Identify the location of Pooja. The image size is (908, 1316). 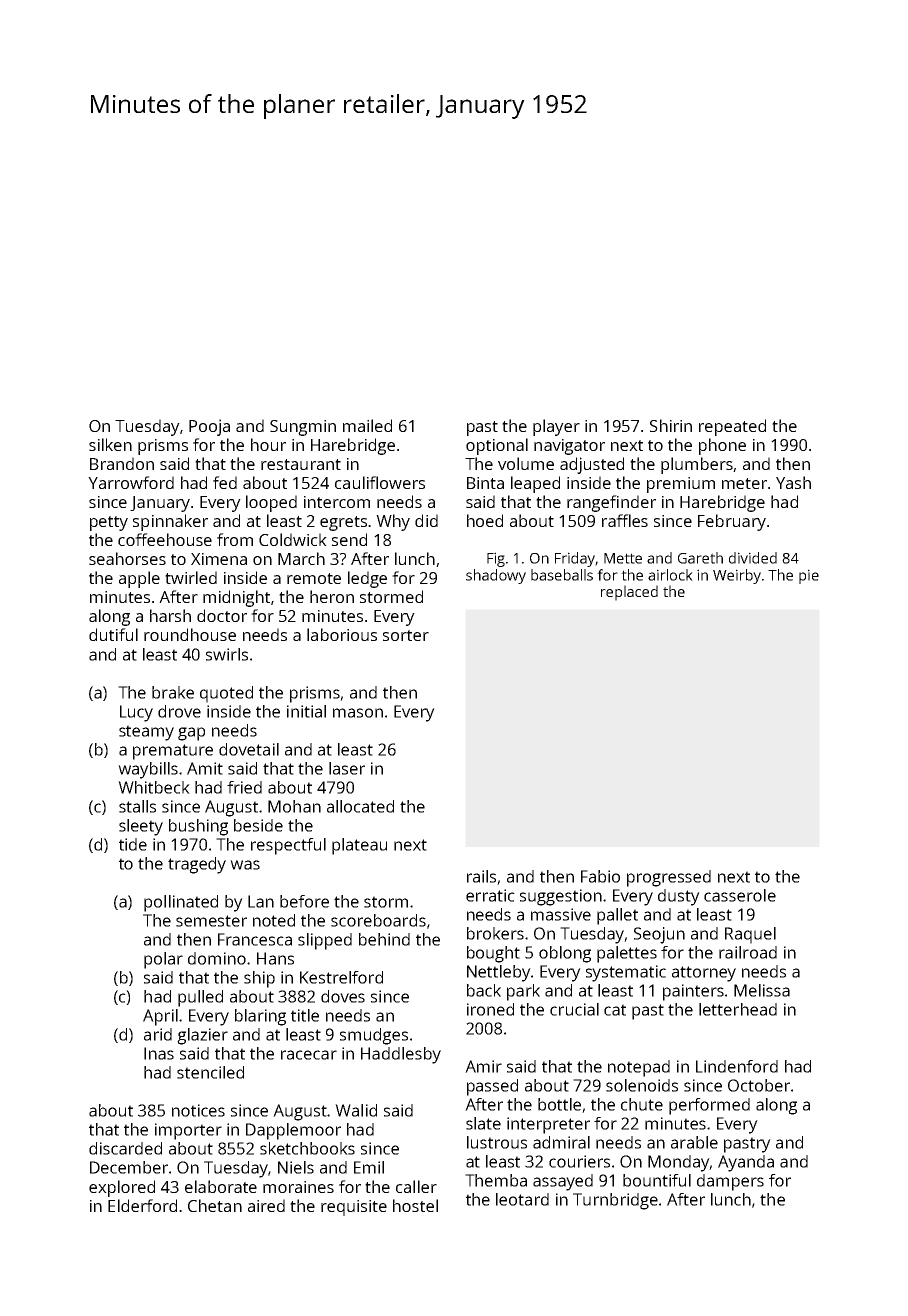
(209, 427).
